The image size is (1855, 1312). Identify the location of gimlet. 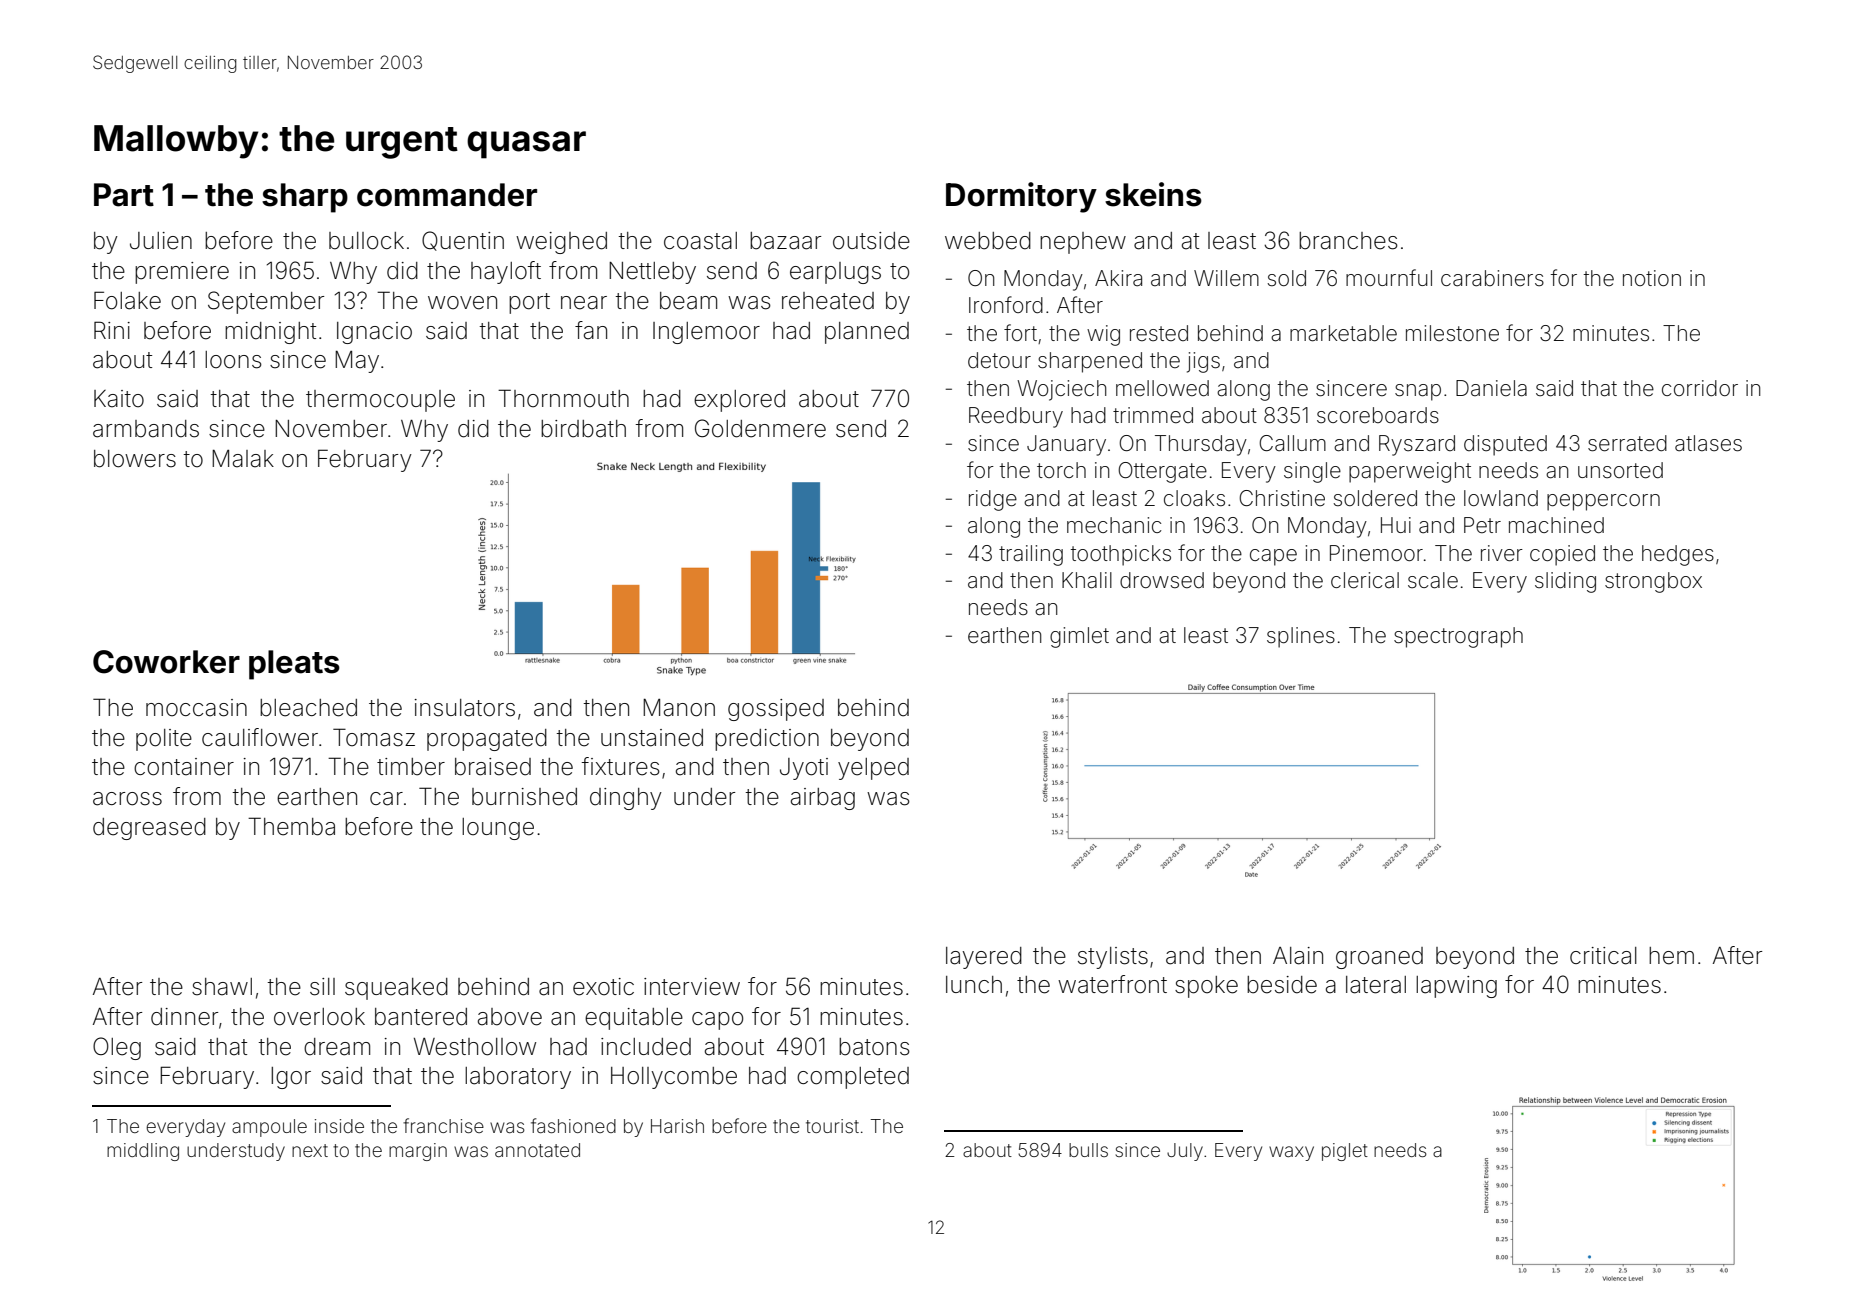
(1079, 637).
